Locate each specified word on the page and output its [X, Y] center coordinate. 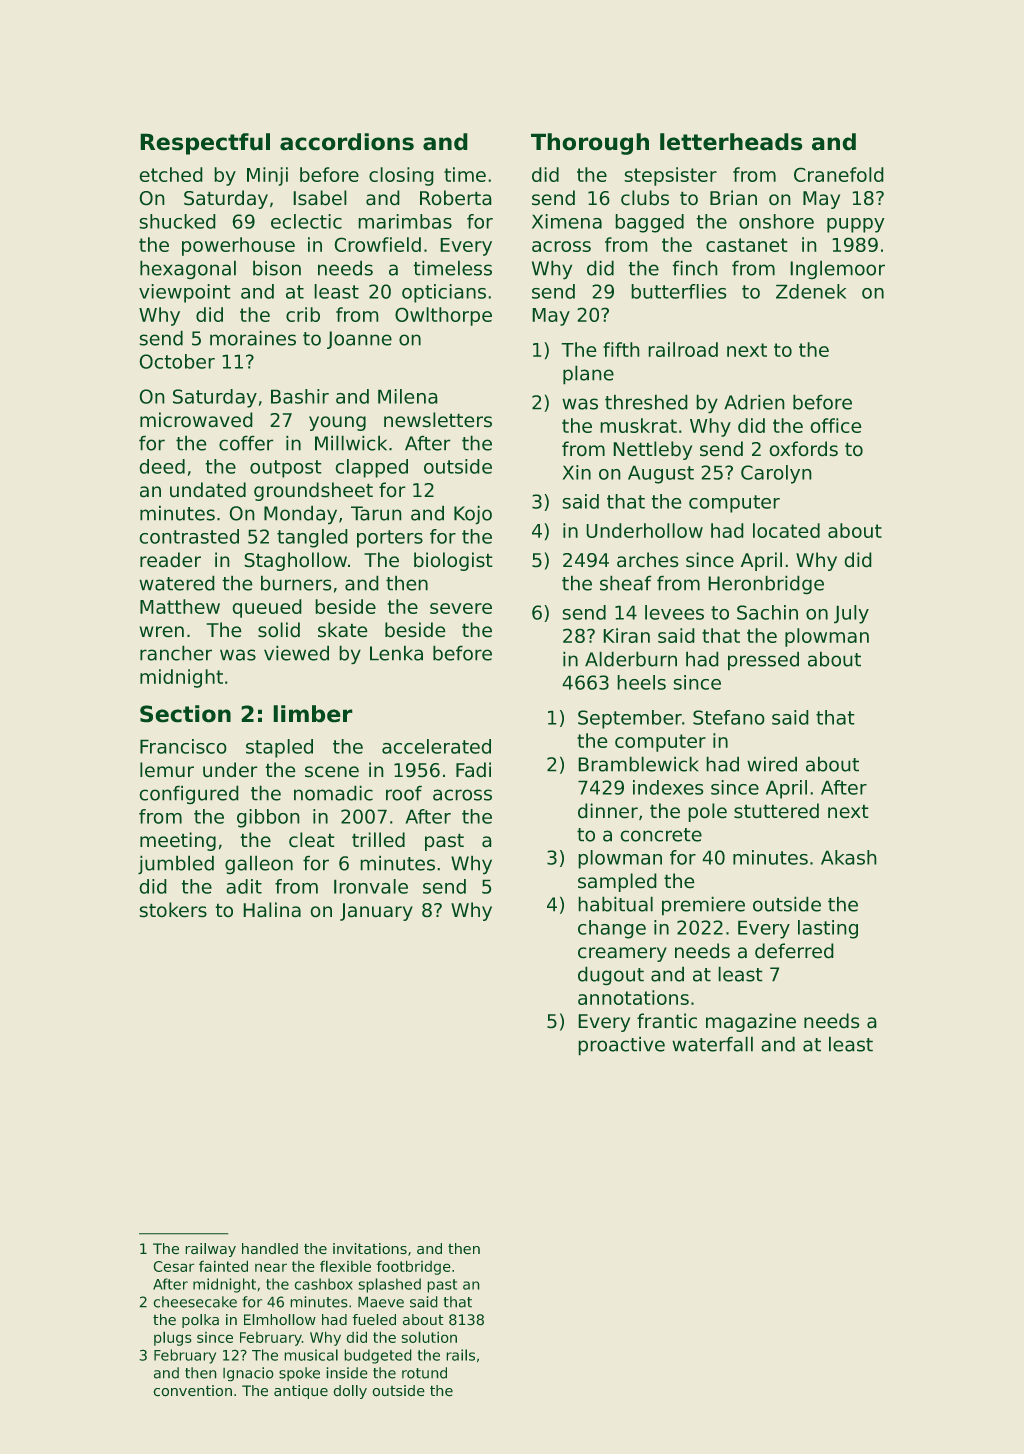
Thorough [590, 144]
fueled [374, 1319]
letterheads [731, 141]
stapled [279, 748]
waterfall [712, 1044]
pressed [763, 661]
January [376, 912]
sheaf [625, 583]
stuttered [776, 810]
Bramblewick [638, 764]
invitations [370, 1248]
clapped [372, 468]
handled [270, 1248]
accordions [347, 141]
